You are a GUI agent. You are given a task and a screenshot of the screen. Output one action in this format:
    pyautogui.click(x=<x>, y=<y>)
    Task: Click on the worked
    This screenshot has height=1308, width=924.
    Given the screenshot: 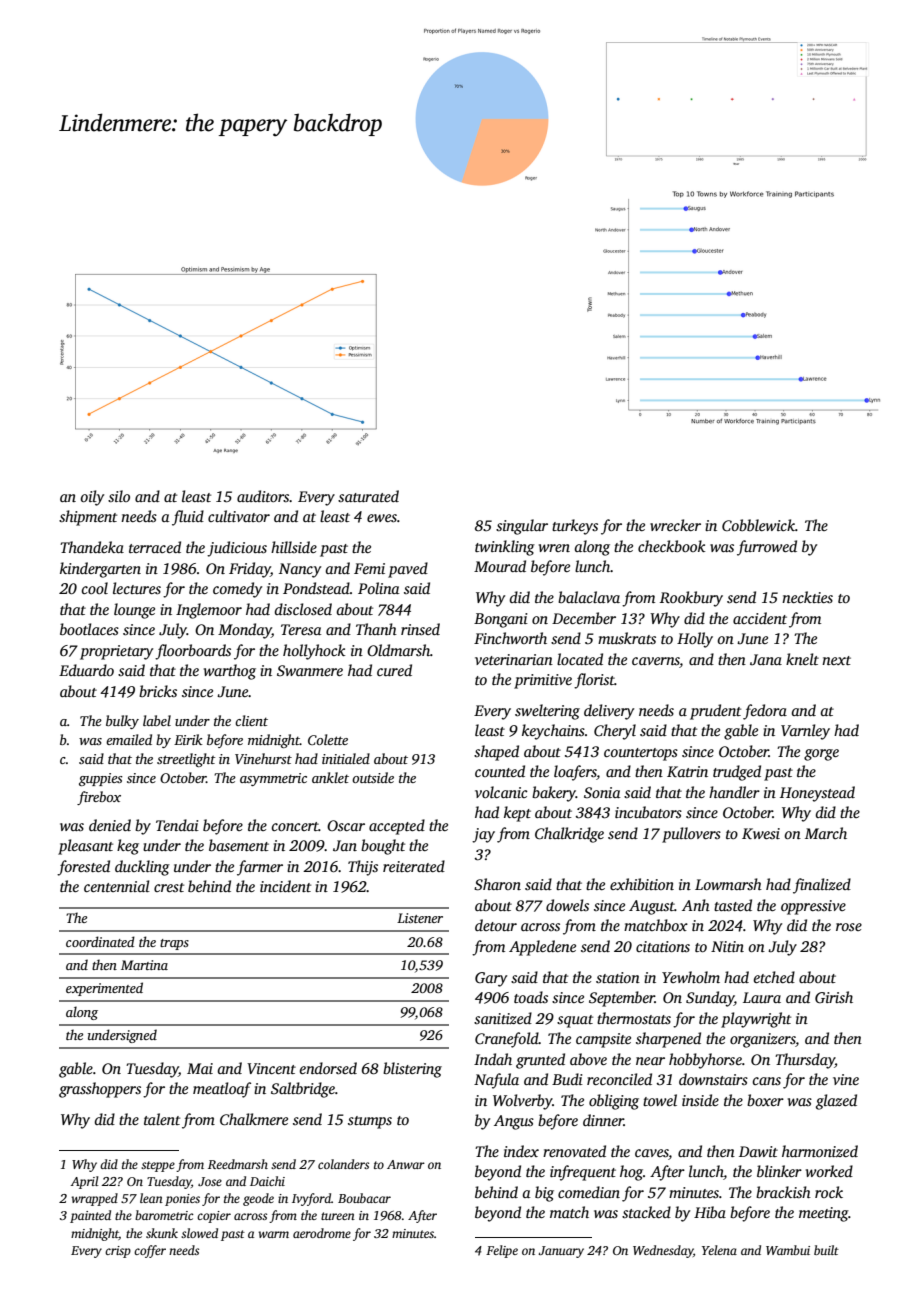 What is the action you would take?
    pyautogui.click(x=829, y=1171)
